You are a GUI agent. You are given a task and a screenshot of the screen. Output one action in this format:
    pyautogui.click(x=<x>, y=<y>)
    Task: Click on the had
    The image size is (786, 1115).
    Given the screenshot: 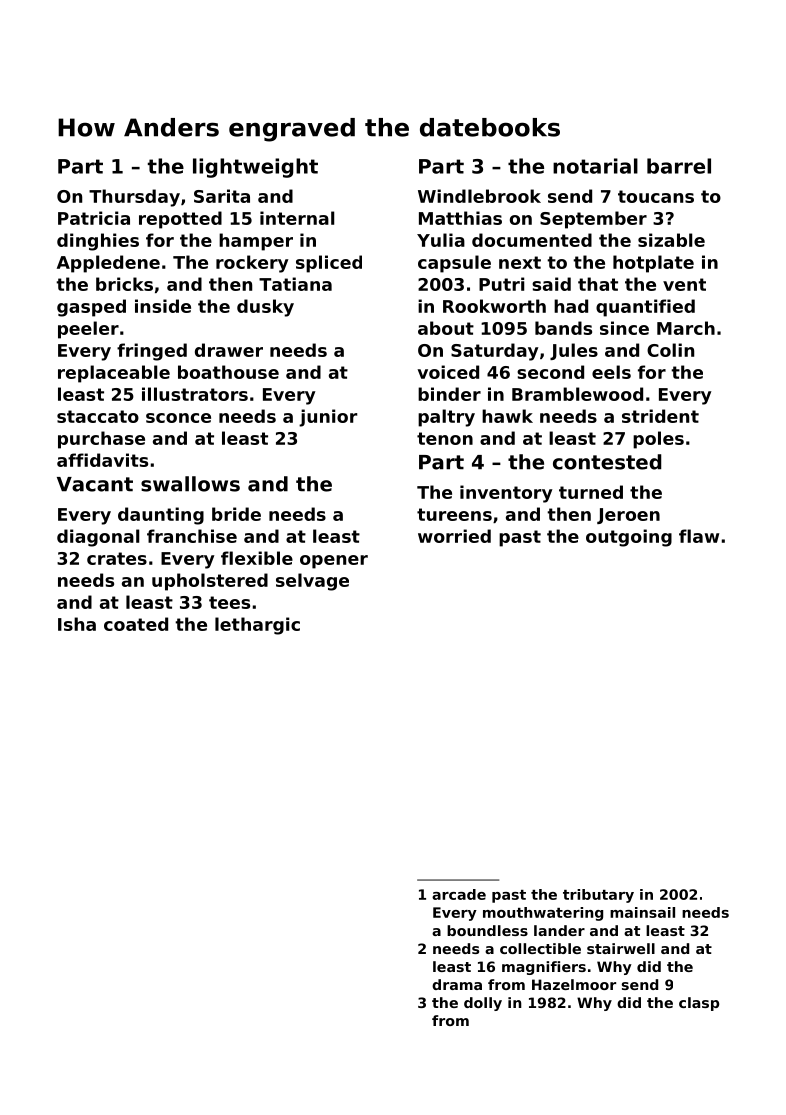 What is the action you would take?
    pyautogui.click(x=571, y=306)
